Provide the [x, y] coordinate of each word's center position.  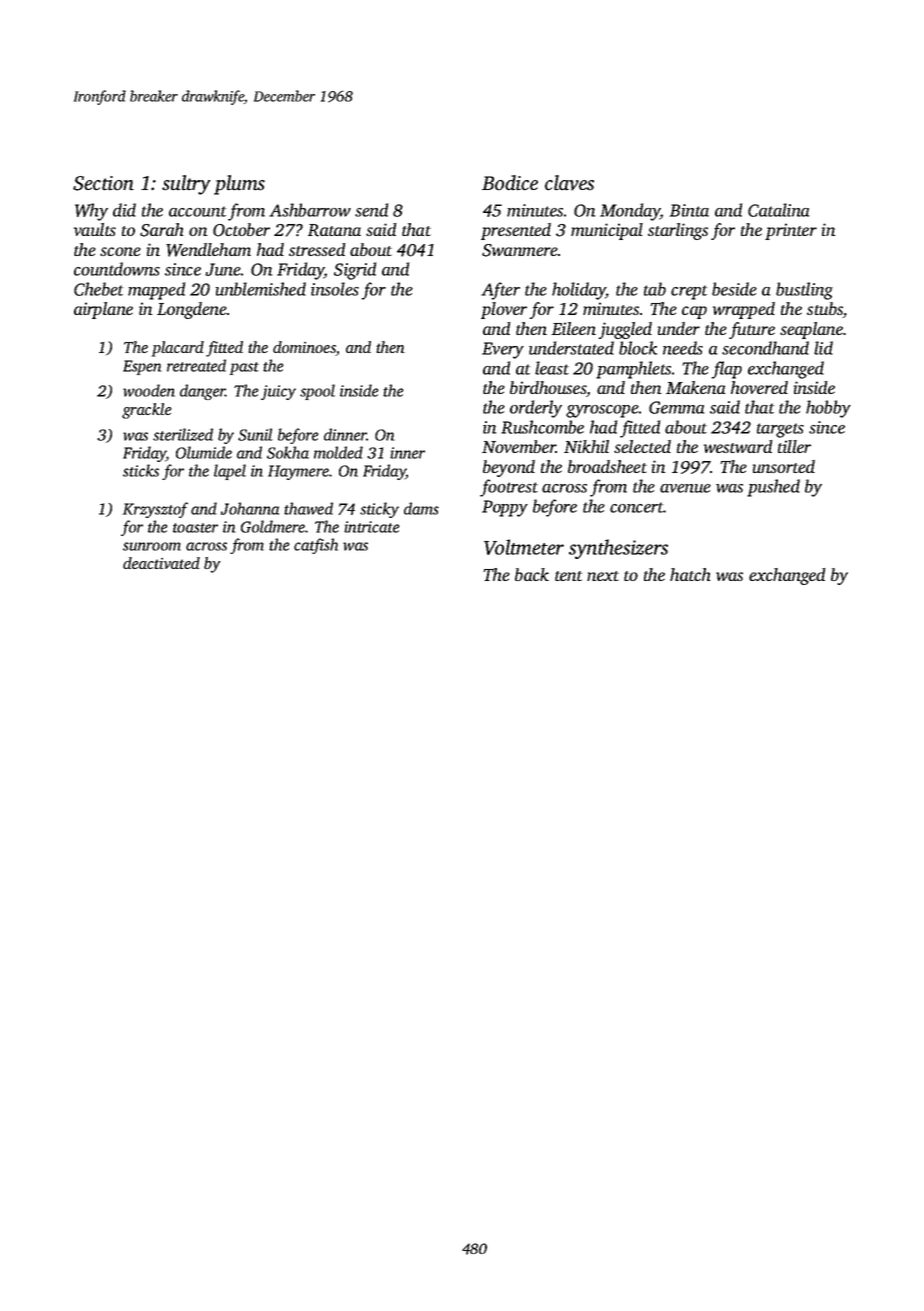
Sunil [255, 434]
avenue [685, 488]
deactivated [161, 563]
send [371, 210]
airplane [103, 310]
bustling [804, 291]
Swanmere [520, 250]
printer [791, 231]
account [197, 211]
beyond [509, 468]
